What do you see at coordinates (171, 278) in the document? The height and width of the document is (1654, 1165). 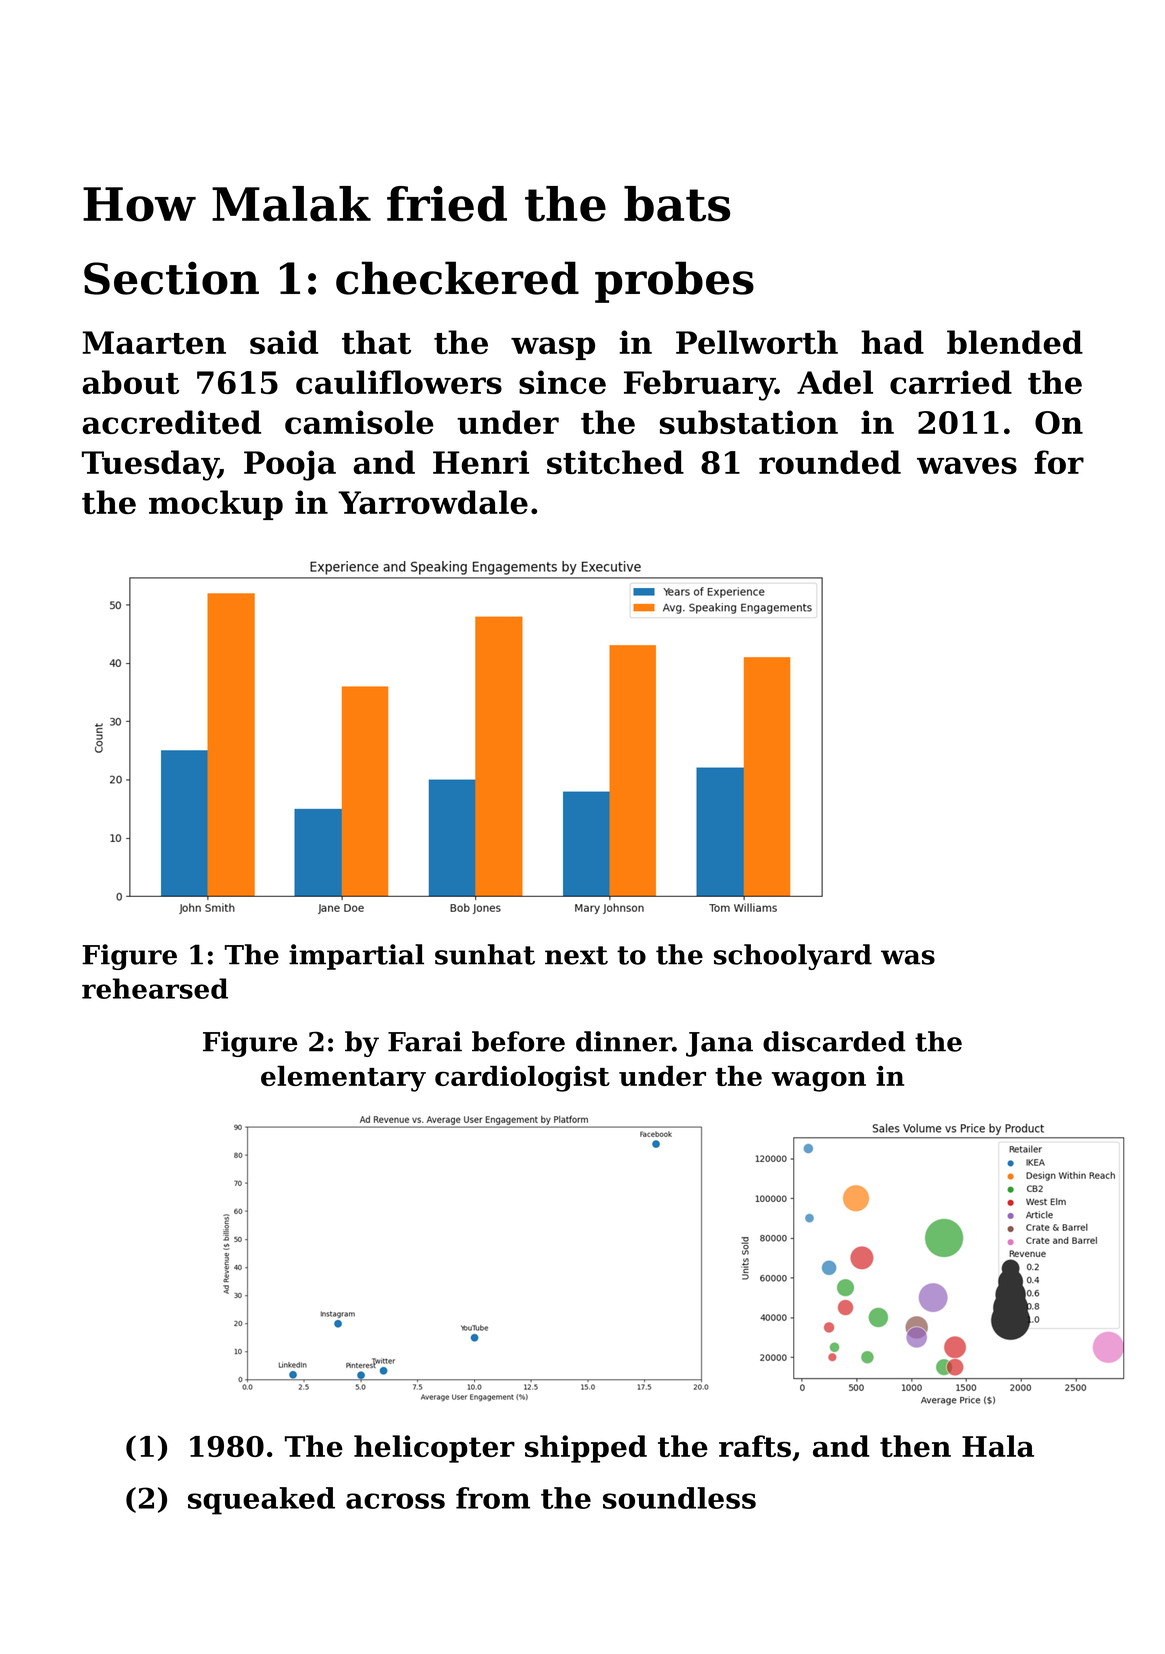 I see `Section` at bounding box center [171, 278].
